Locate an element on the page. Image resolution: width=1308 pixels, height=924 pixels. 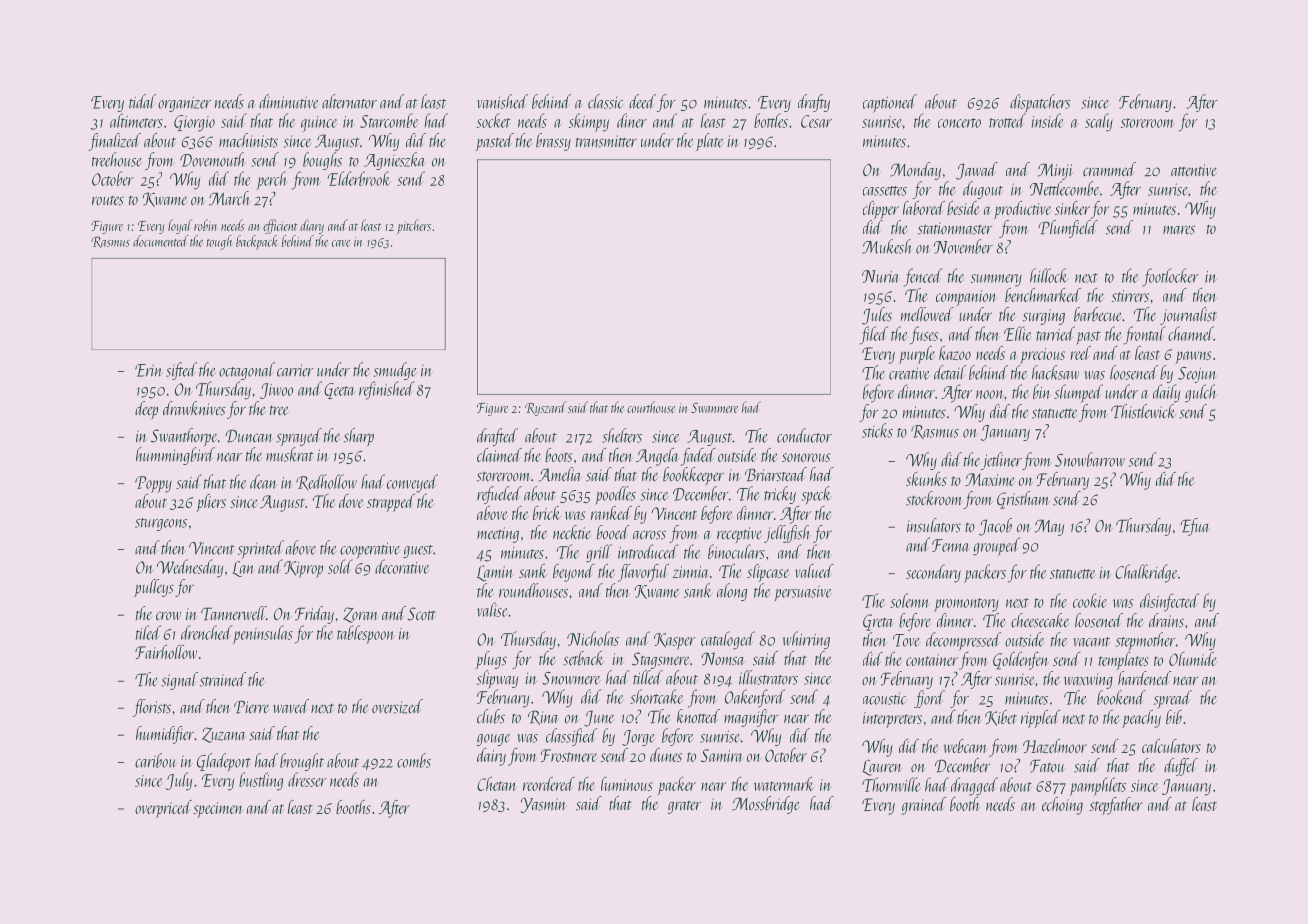
Ryszard is located at coordinates (545, 408).
